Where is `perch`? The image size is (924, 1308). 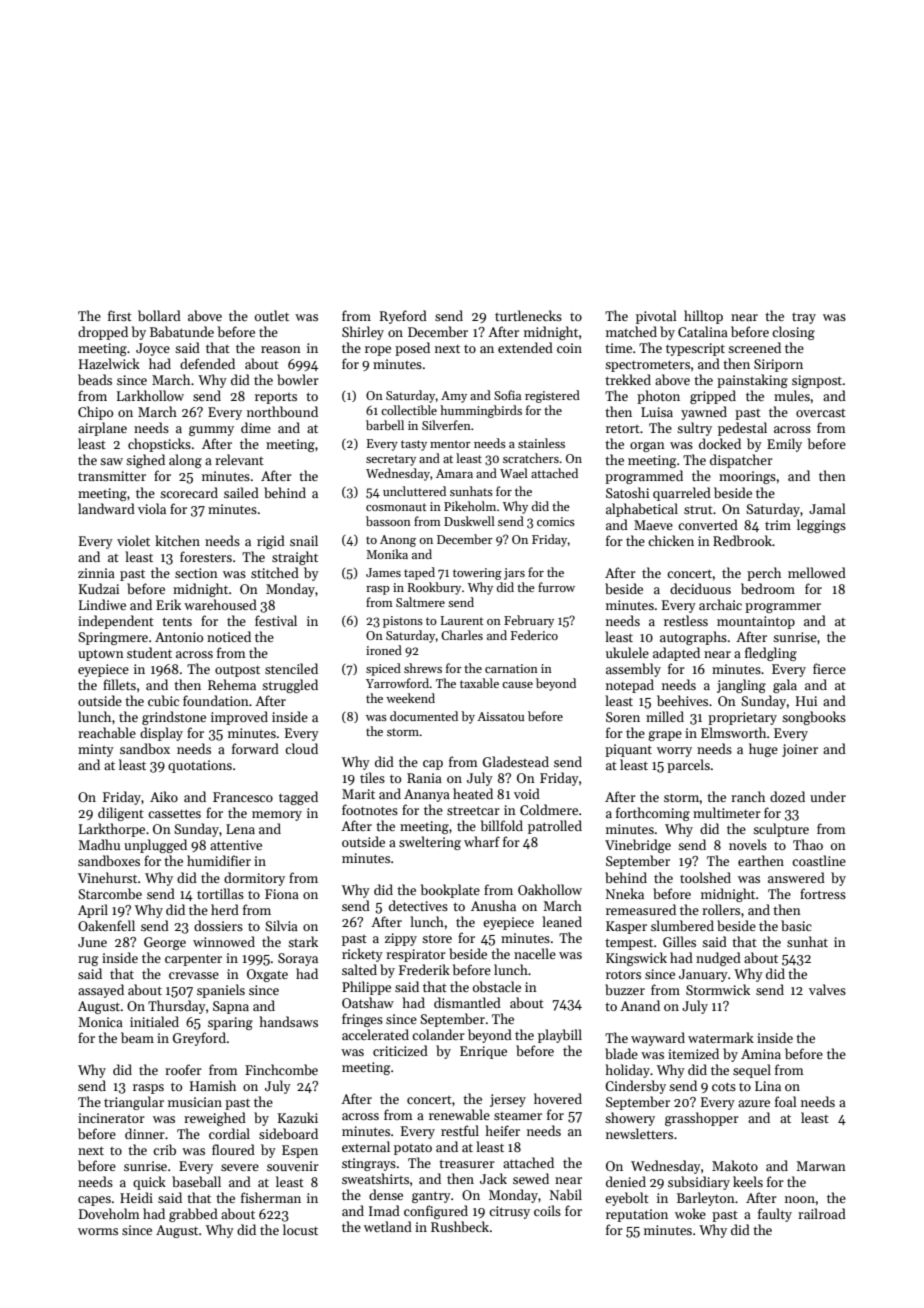 perch is located at coordinates (764, 574).
